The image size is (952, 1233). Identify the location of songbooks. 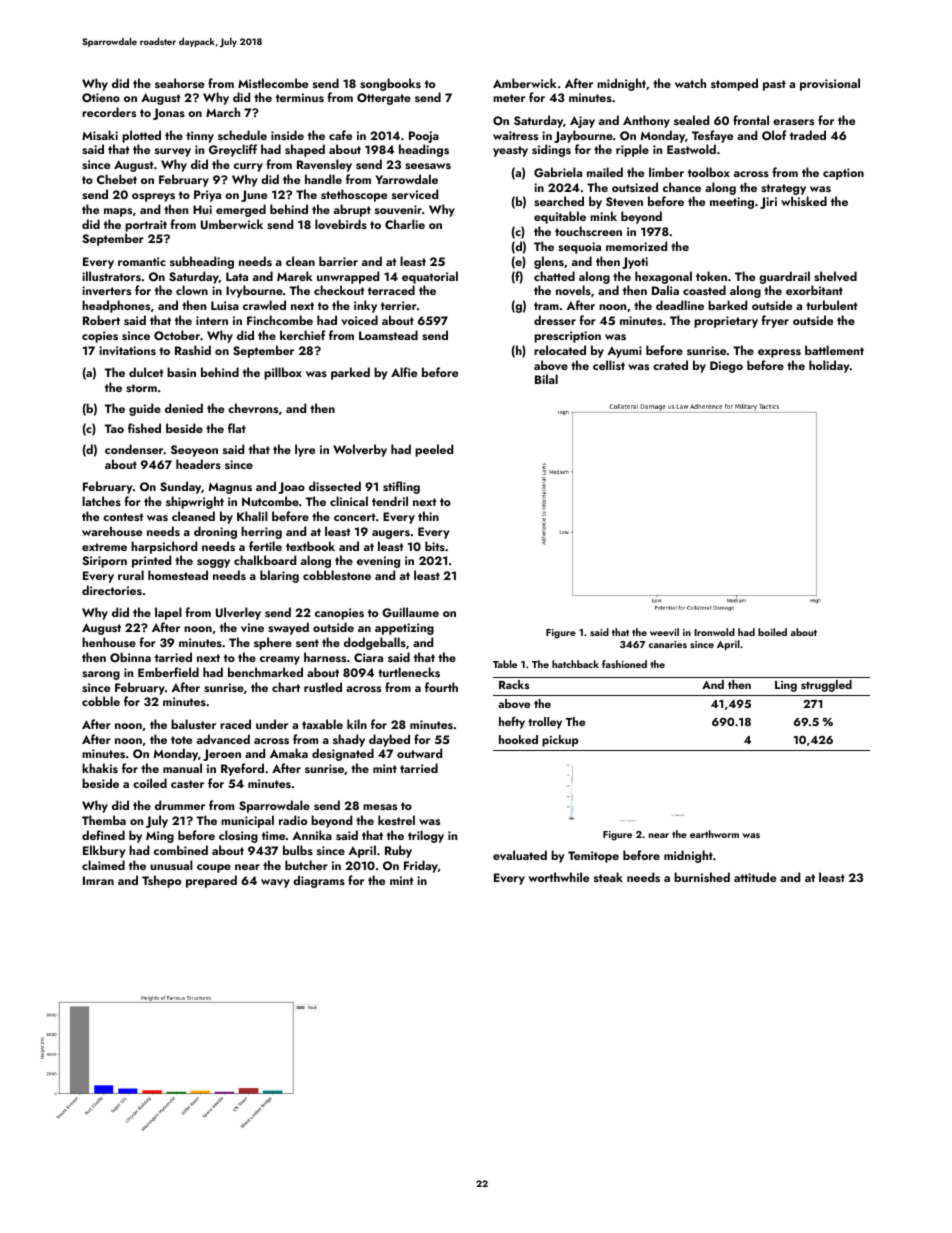
(390, 84).
